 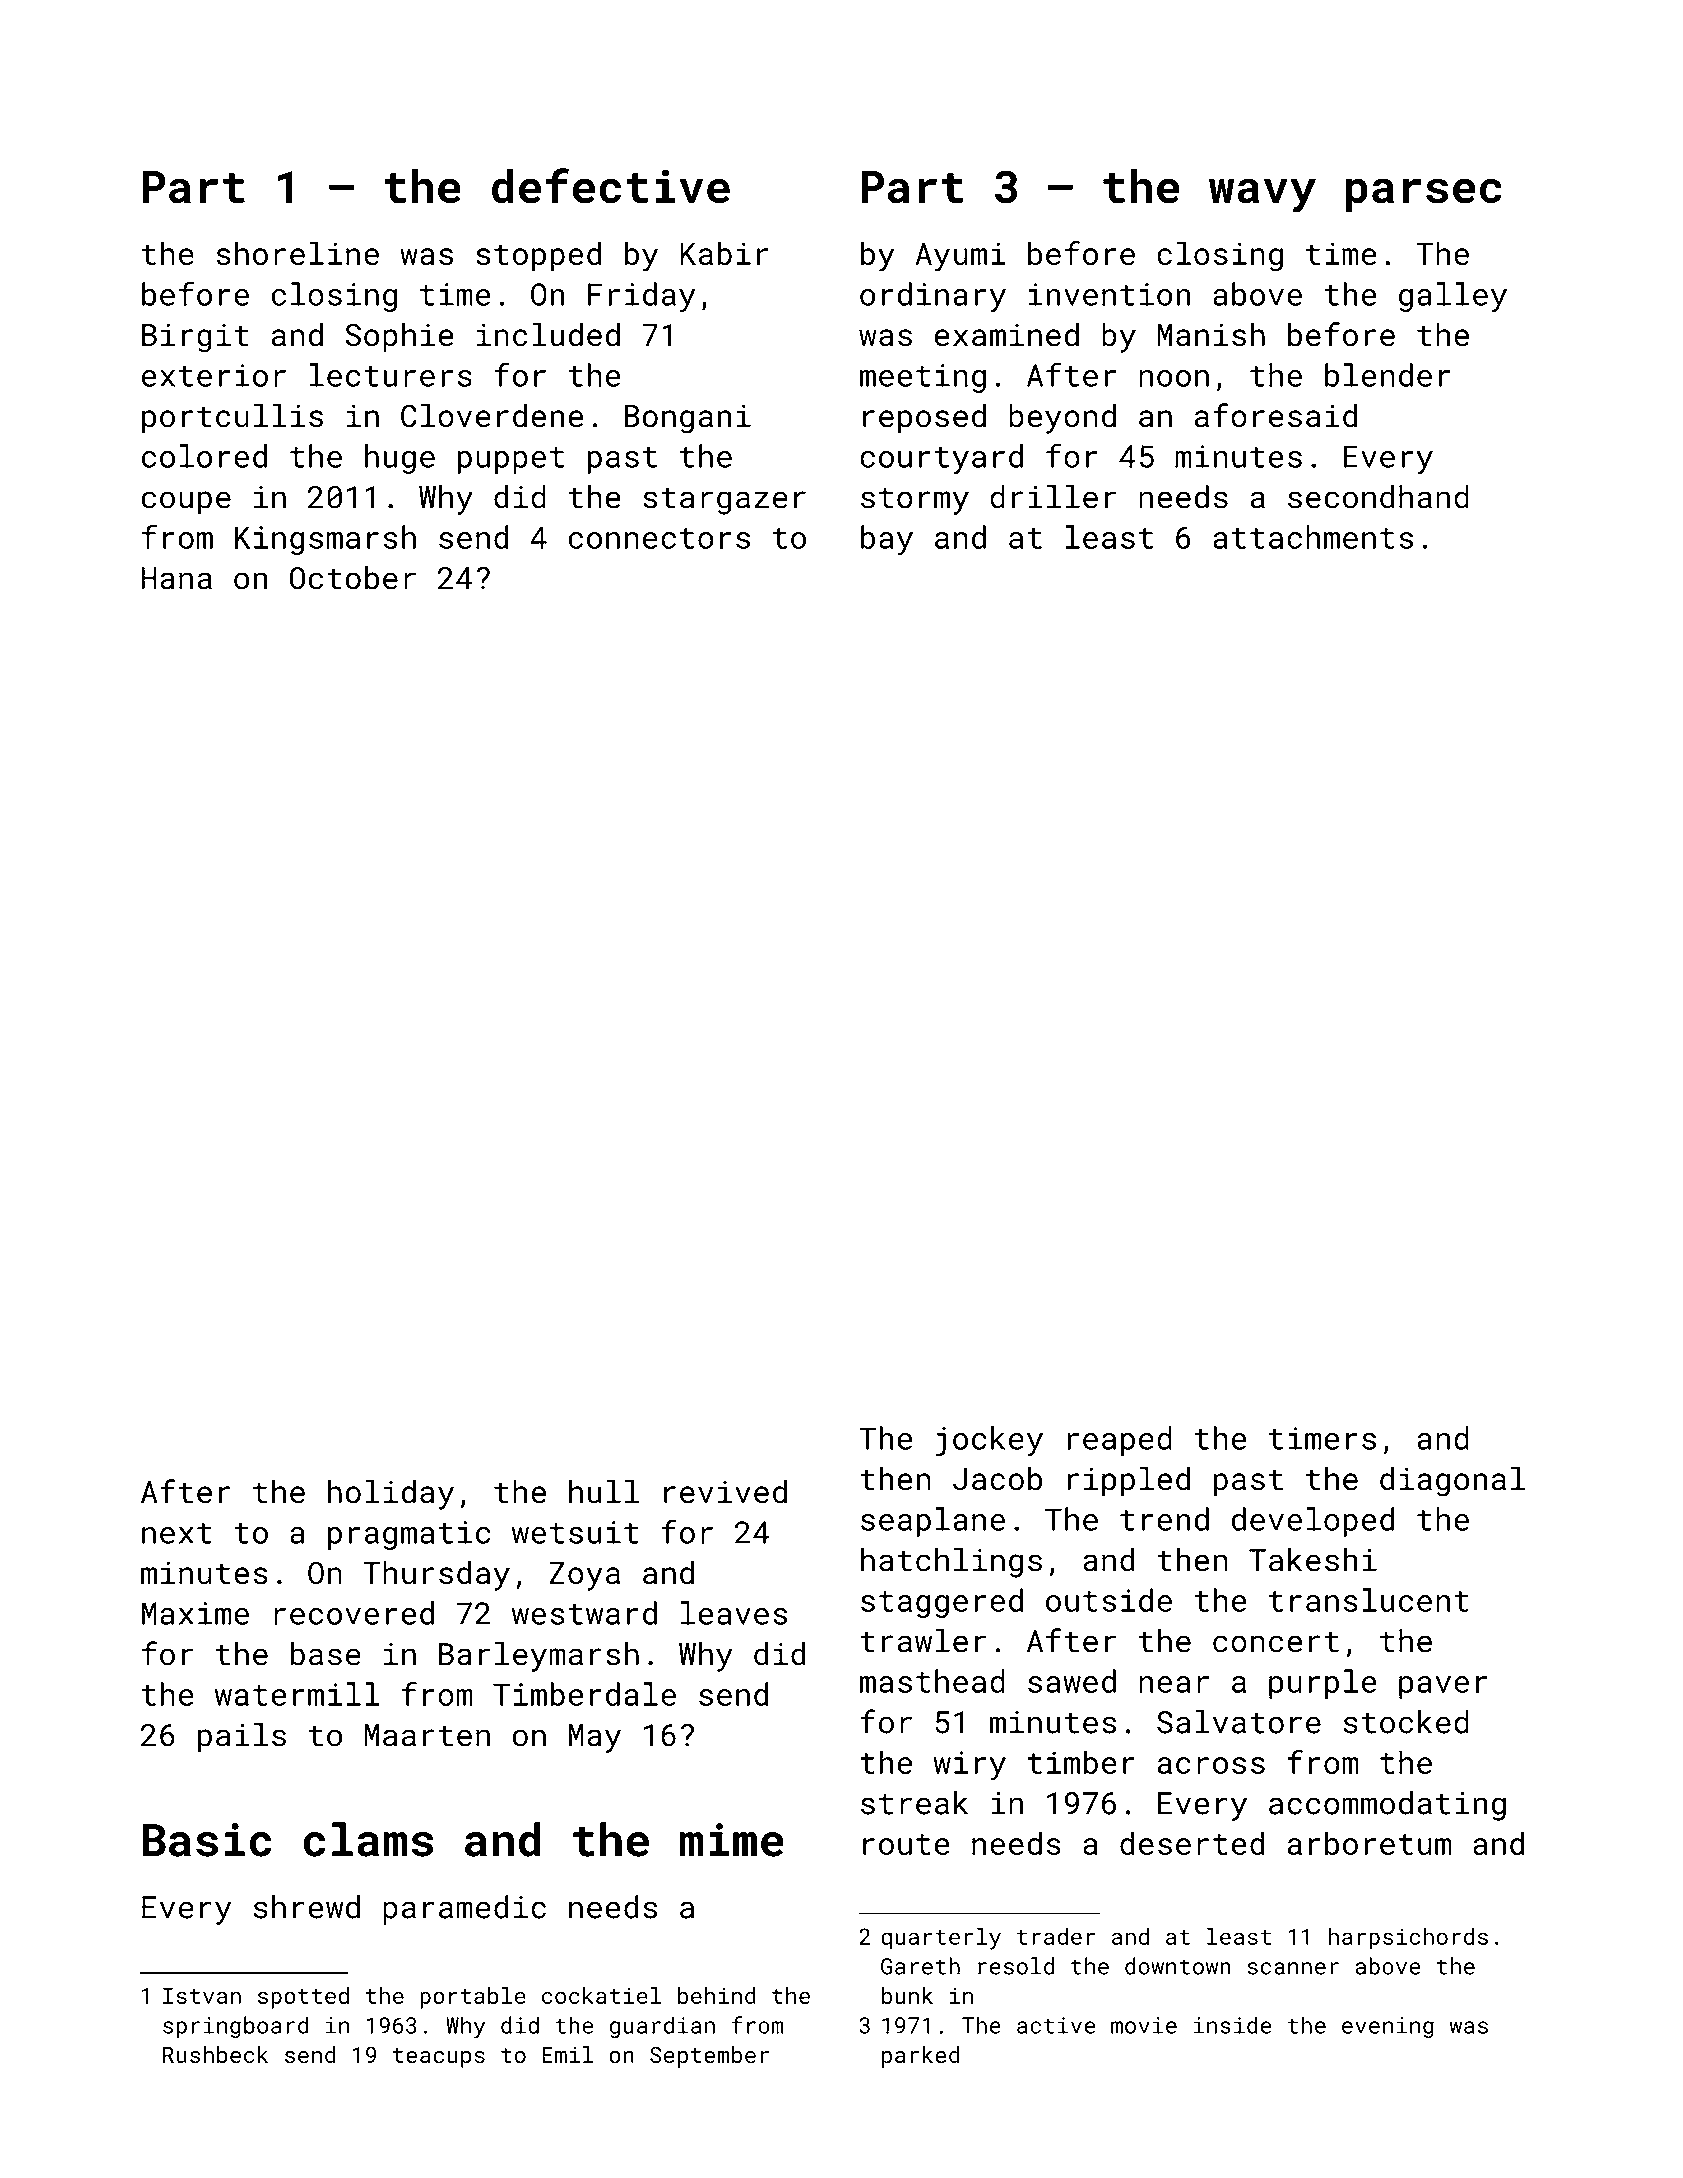 What do you see at coordinates (1262, 195) in the document?
I see `wavy` at bounding box center [1262, 195].
